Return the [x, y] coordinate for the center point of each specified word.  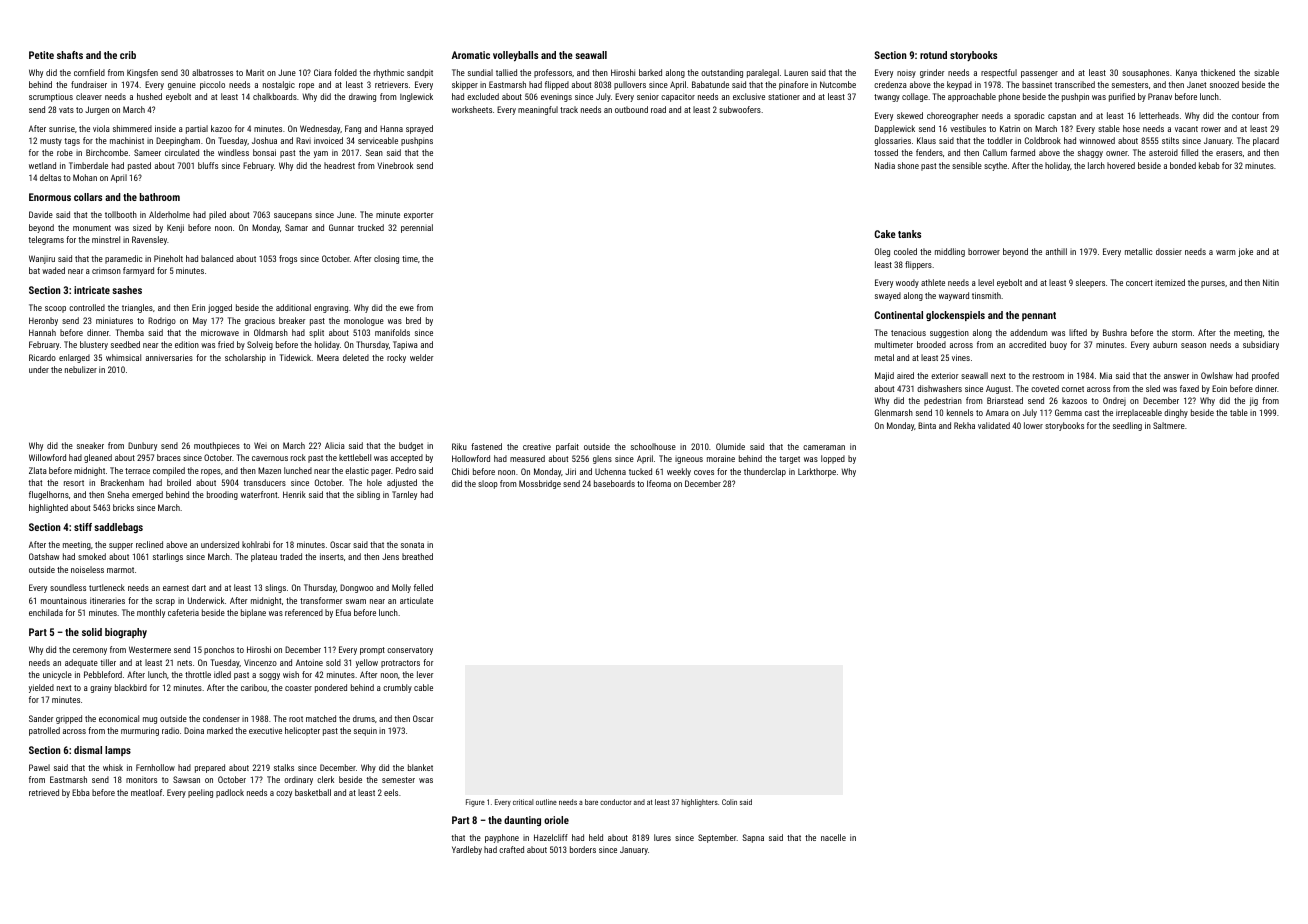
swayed [888, 296]
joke [1245, 252]
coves [704, 472]
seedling [1127, 426]
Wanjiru [42, 259]
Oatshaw [44, 556]
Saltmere [1169, 425]
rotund [933, 55]
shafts [70, 55]
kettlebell [355, 457]
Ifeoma [659, 483]
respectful [999, 73]
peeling [200, 793]
